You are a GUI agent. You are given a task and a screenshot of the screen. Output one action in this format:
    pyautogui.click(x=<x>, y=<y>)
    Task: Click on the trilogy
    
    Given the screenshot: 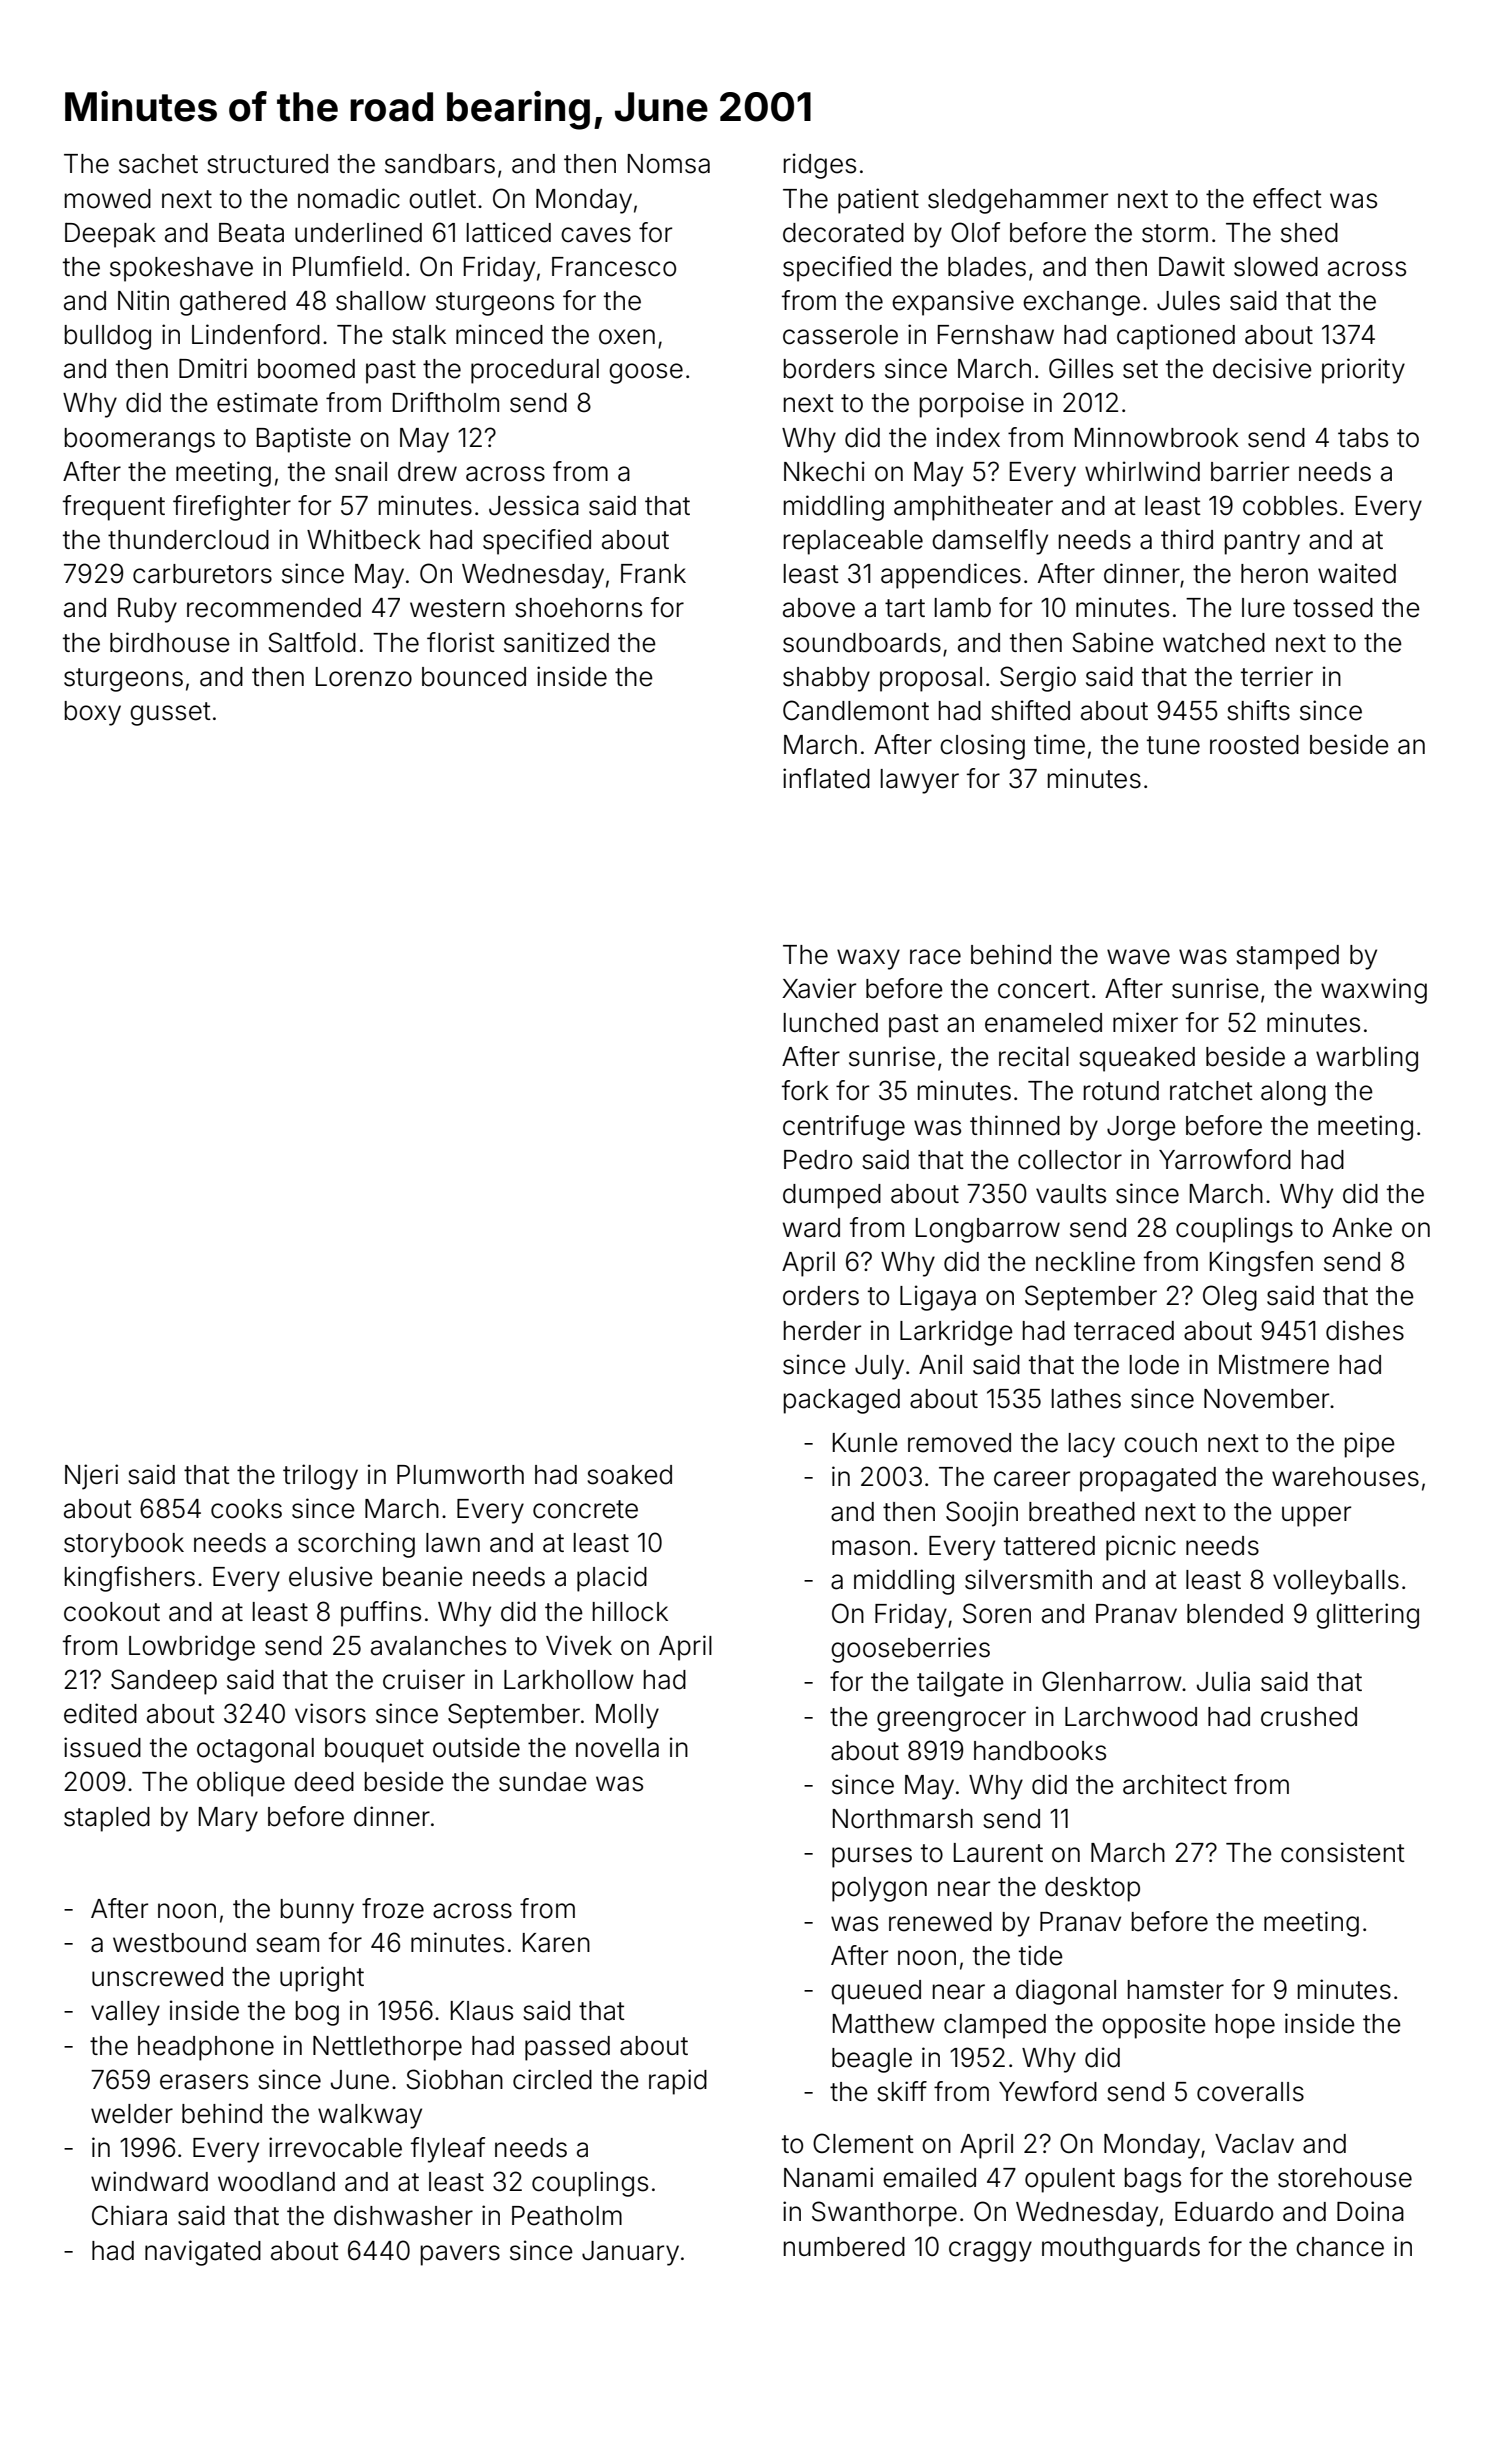 What is the action you would take?
    pyautogui.click(x=320, y=1477)
